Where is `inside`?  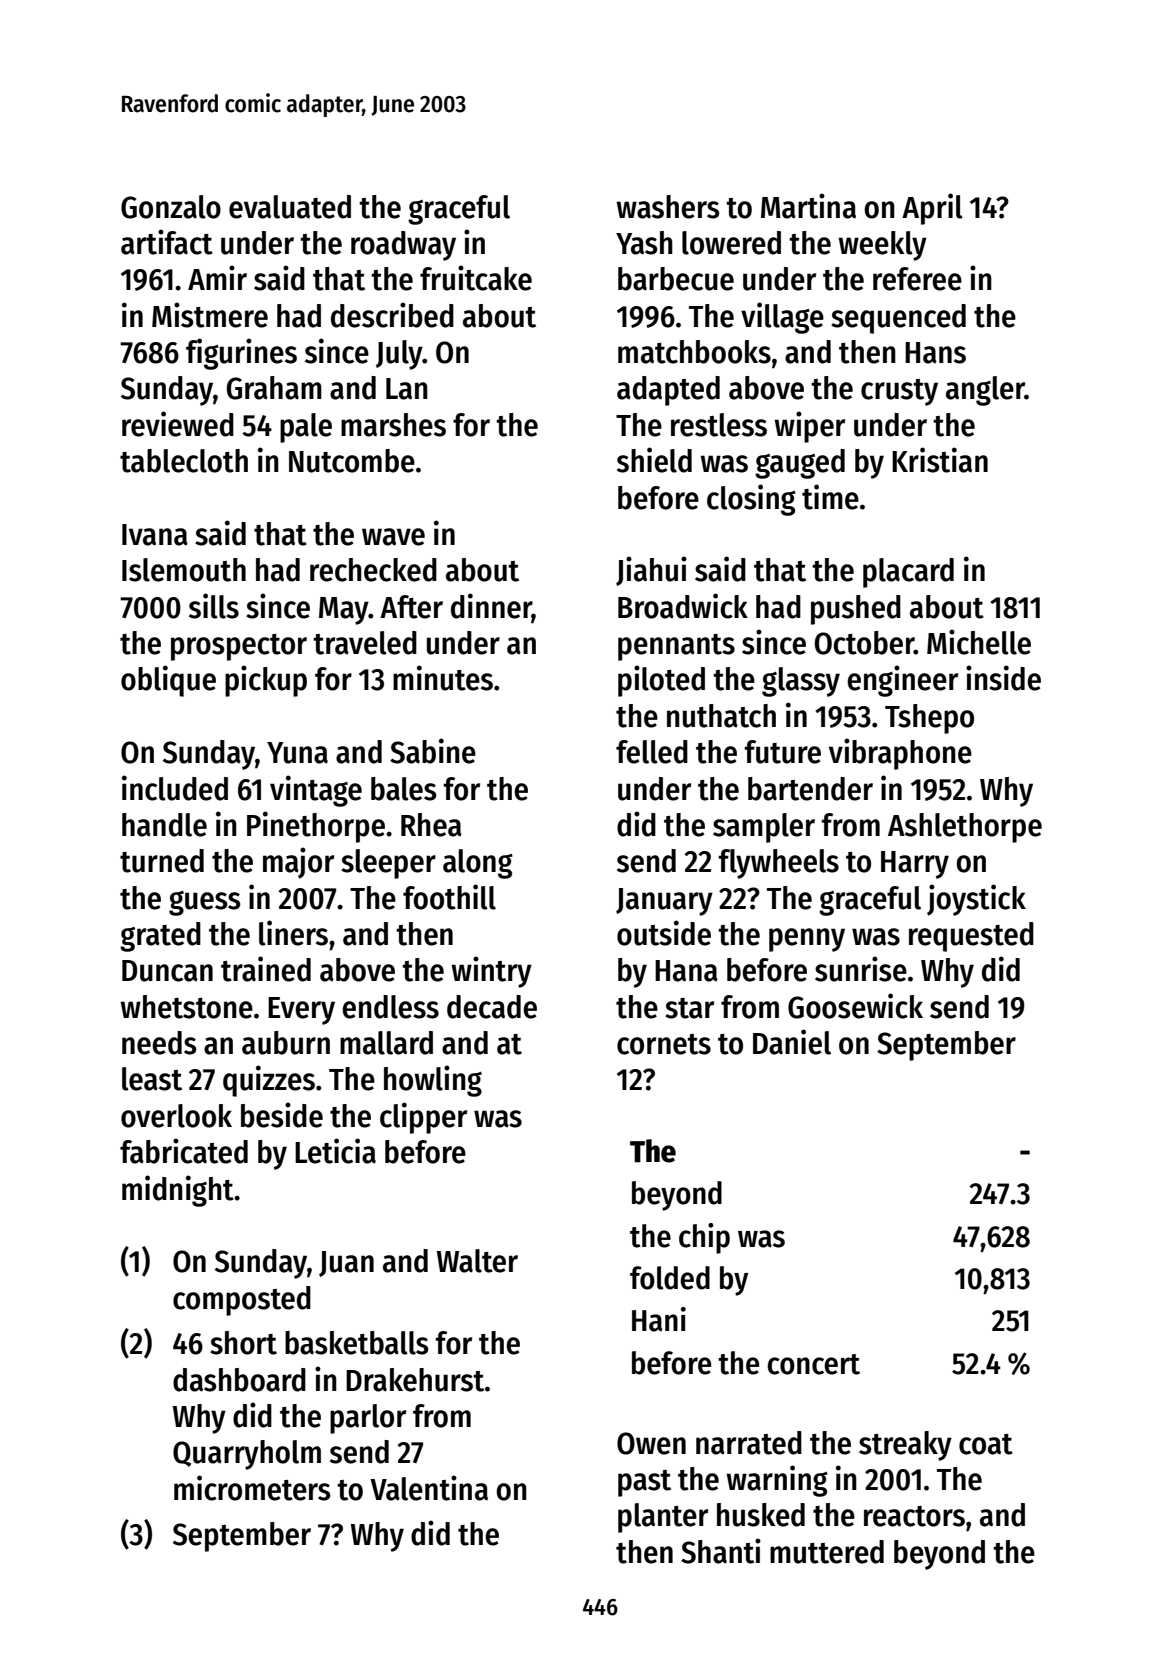 inside is located at coordinates (1003, 678).
